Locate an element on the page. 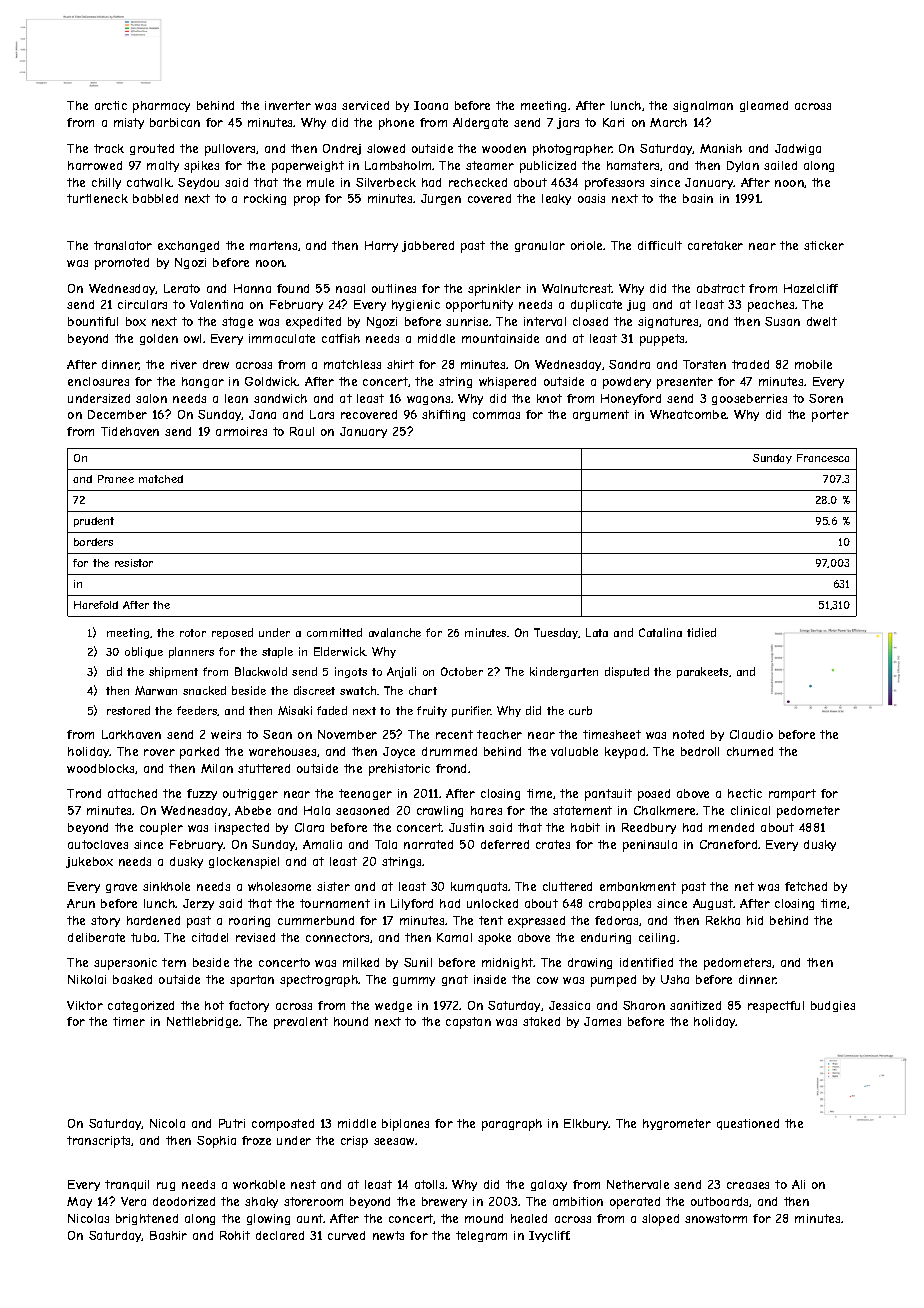 The height and width of the image is (1308, 924). parakeets is located at coordinates (702, 672).
